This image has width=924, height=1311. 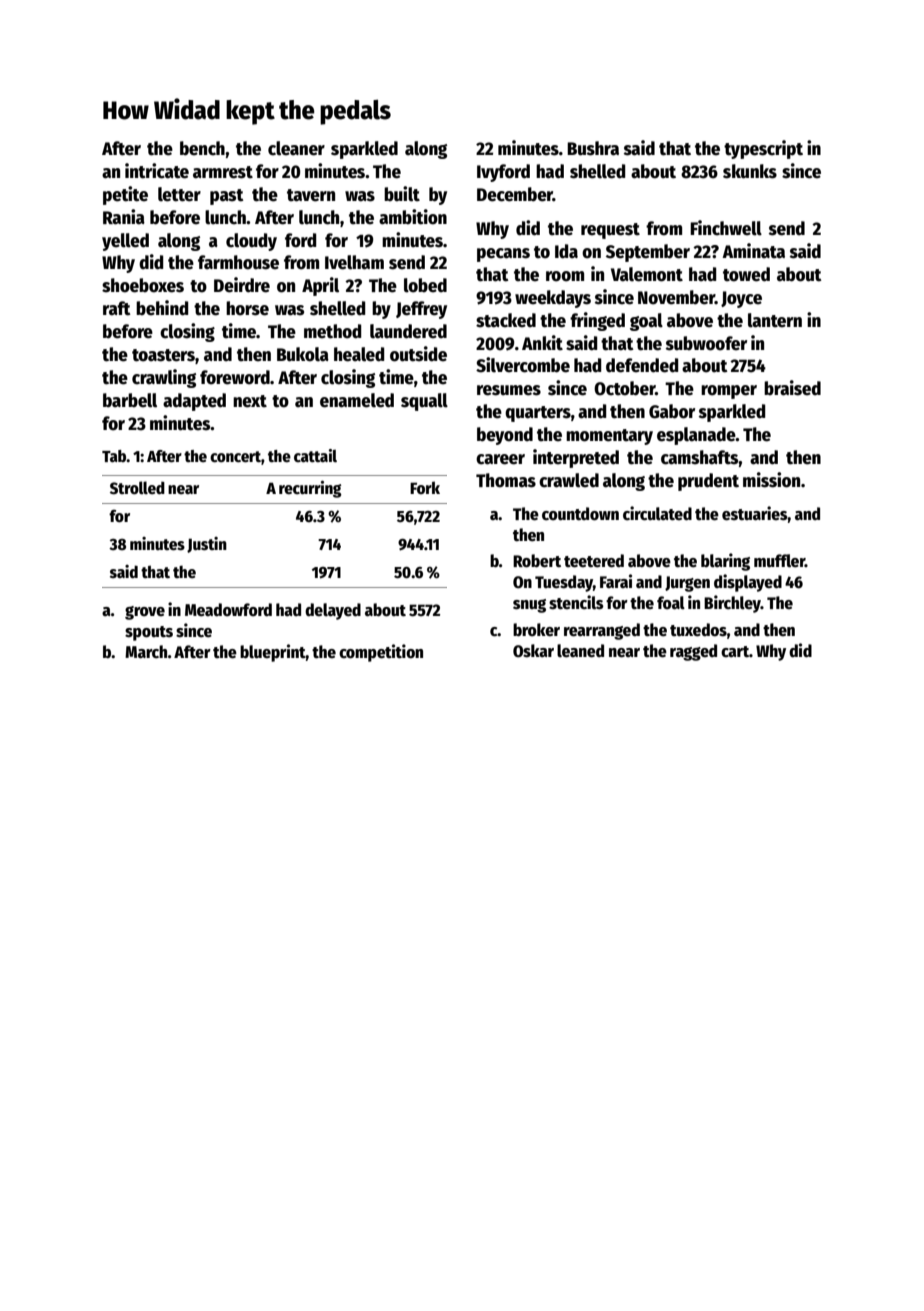 What do you see at coordinates (726, 228) in the image?
I see `Finchwell` at bounding box center [726, 228].
